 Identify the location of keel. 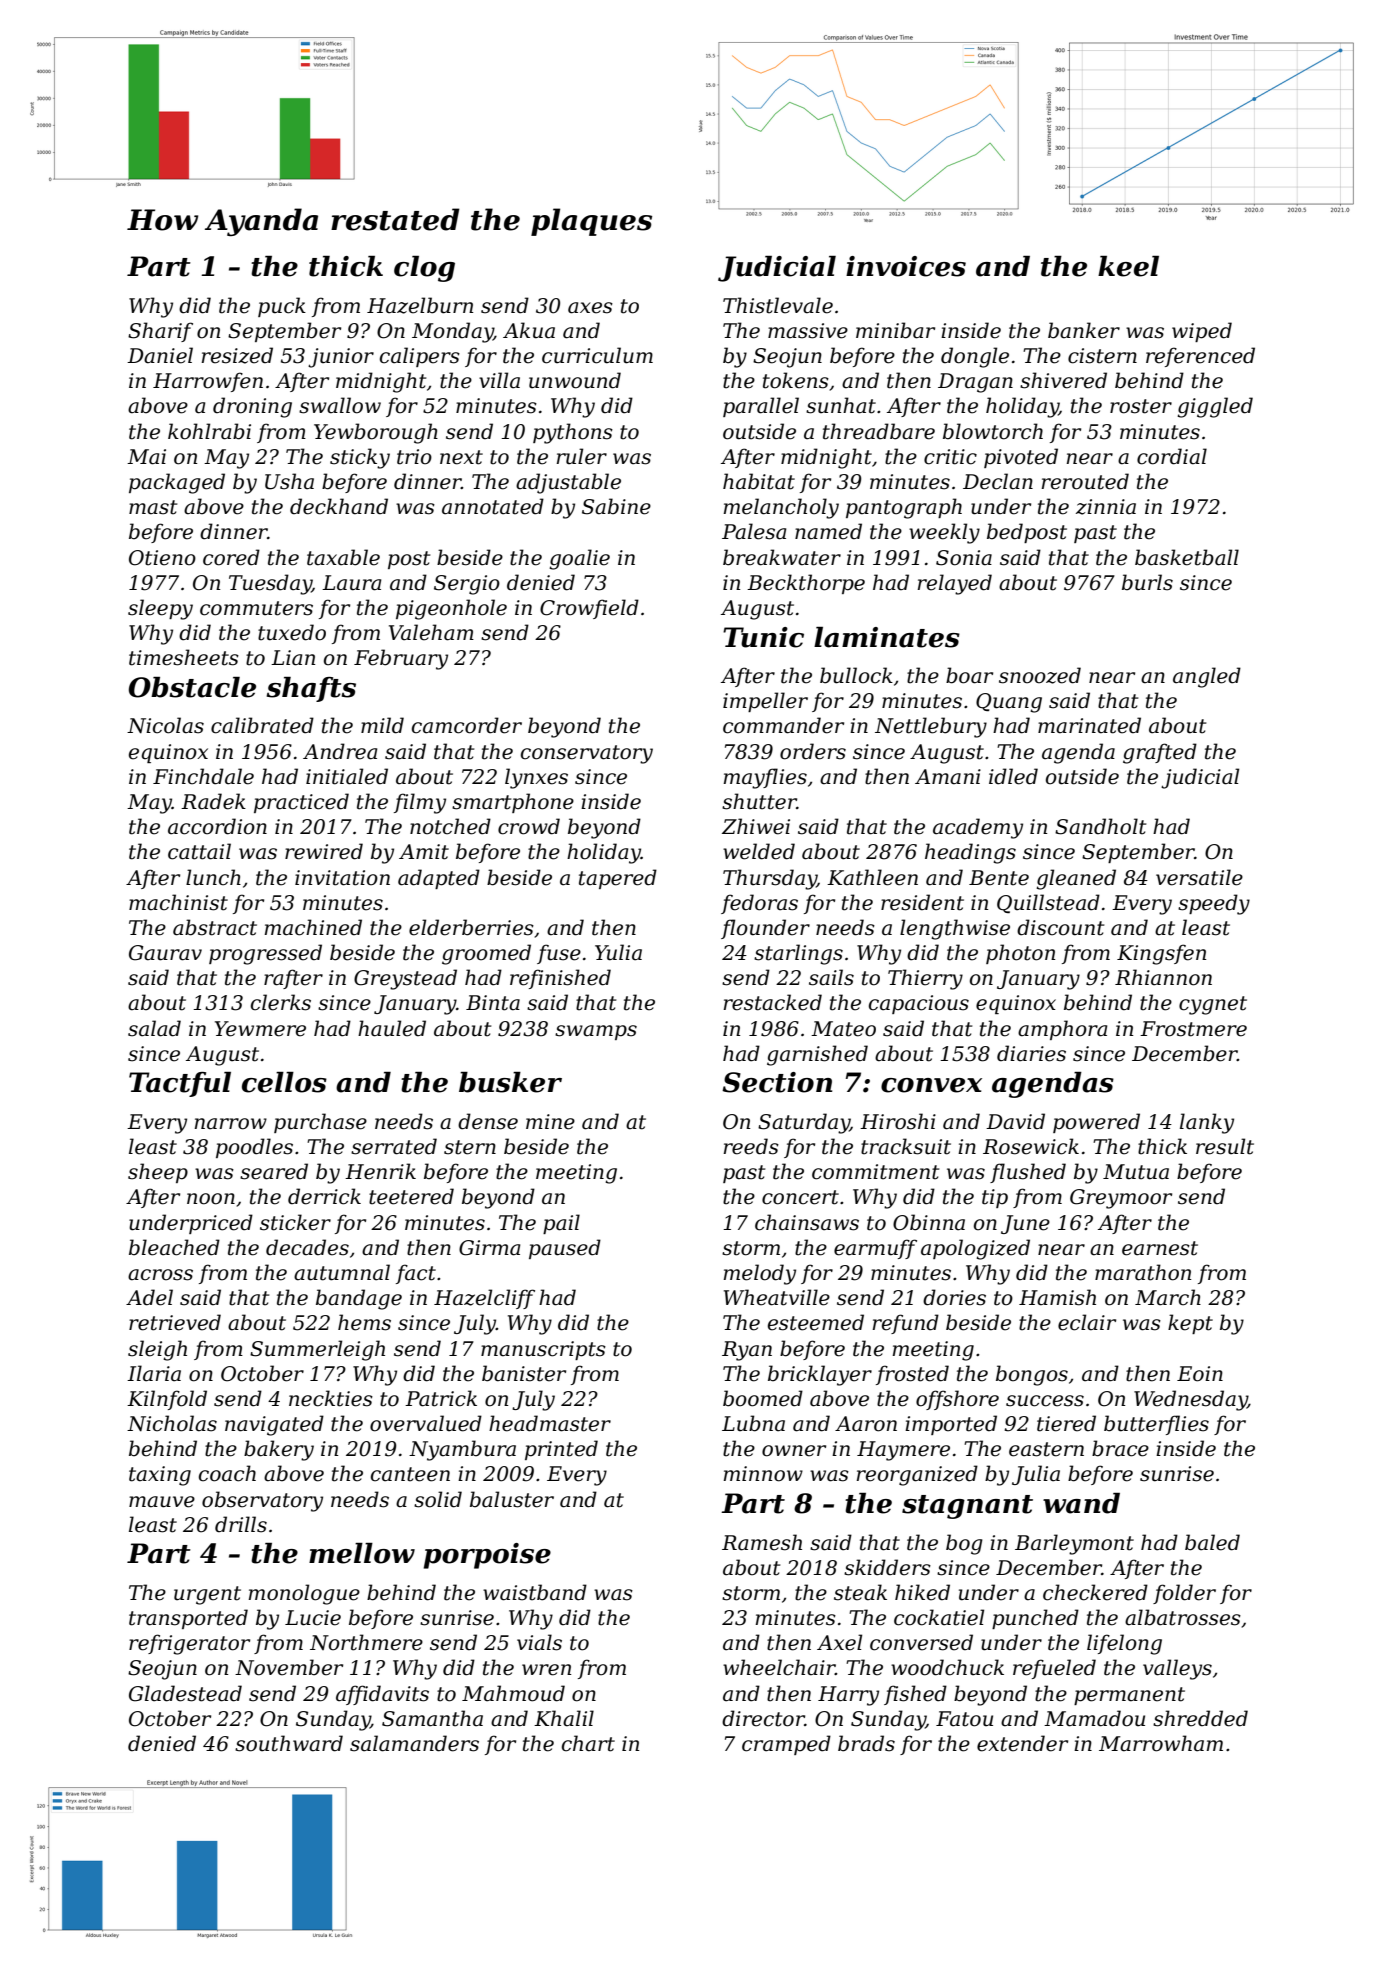
(1128, 266).
